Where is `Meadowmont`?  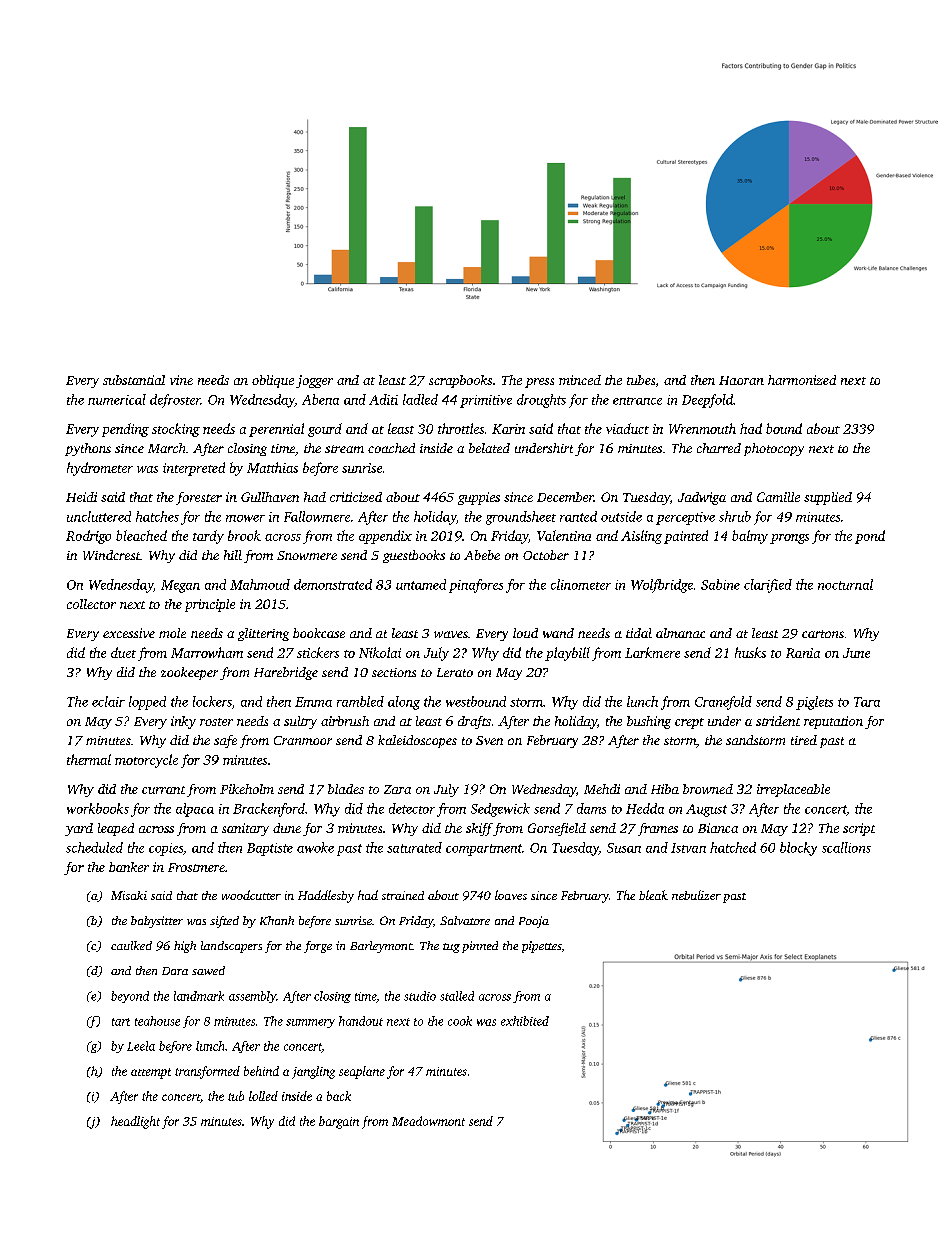 Meadowmont is located at coordinates (428, 1121).
